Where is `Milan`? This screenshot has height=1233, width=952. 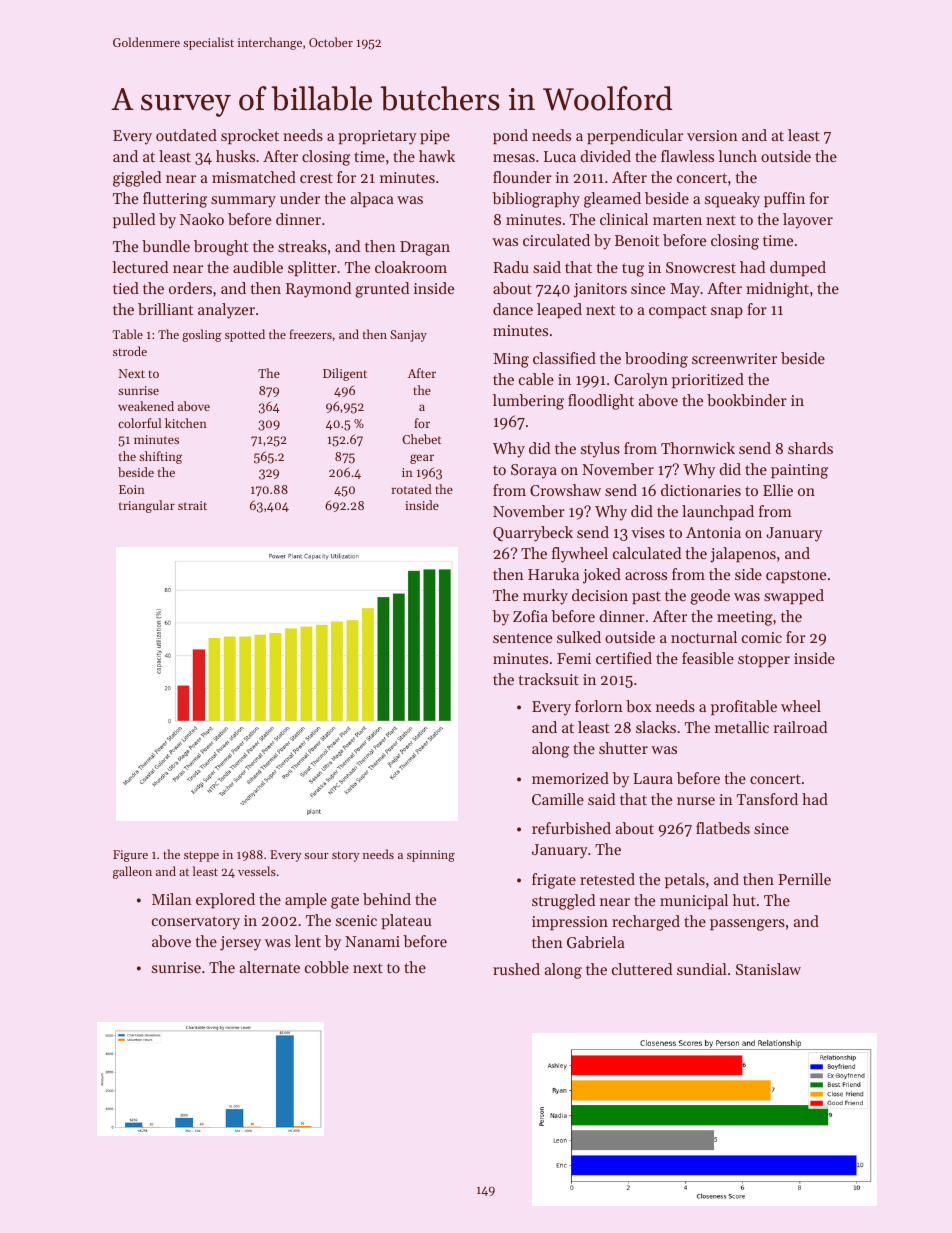 Milan is located at coordinates (172, 899).
